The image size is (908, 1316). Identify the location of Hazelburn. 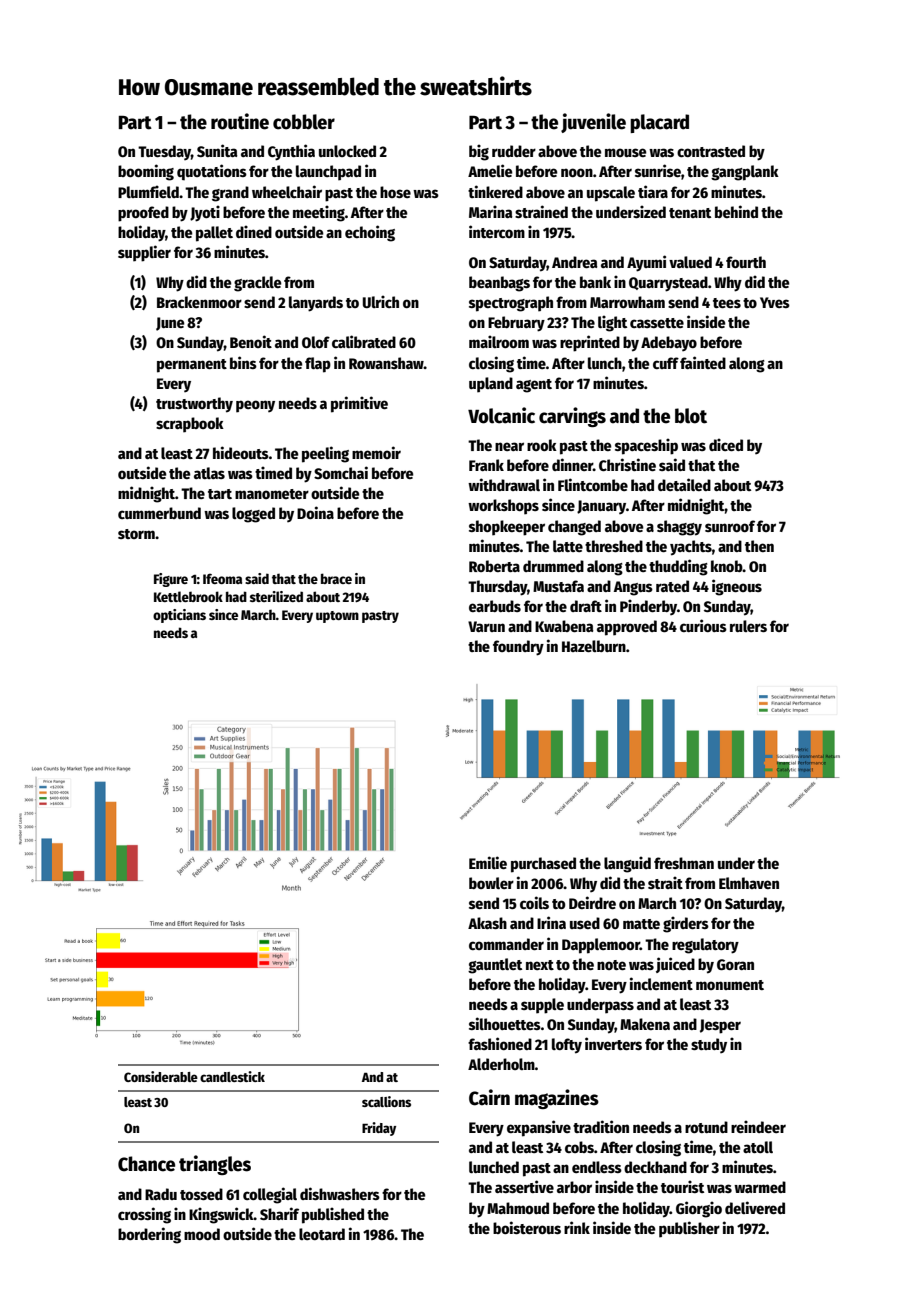
(594, 646).
